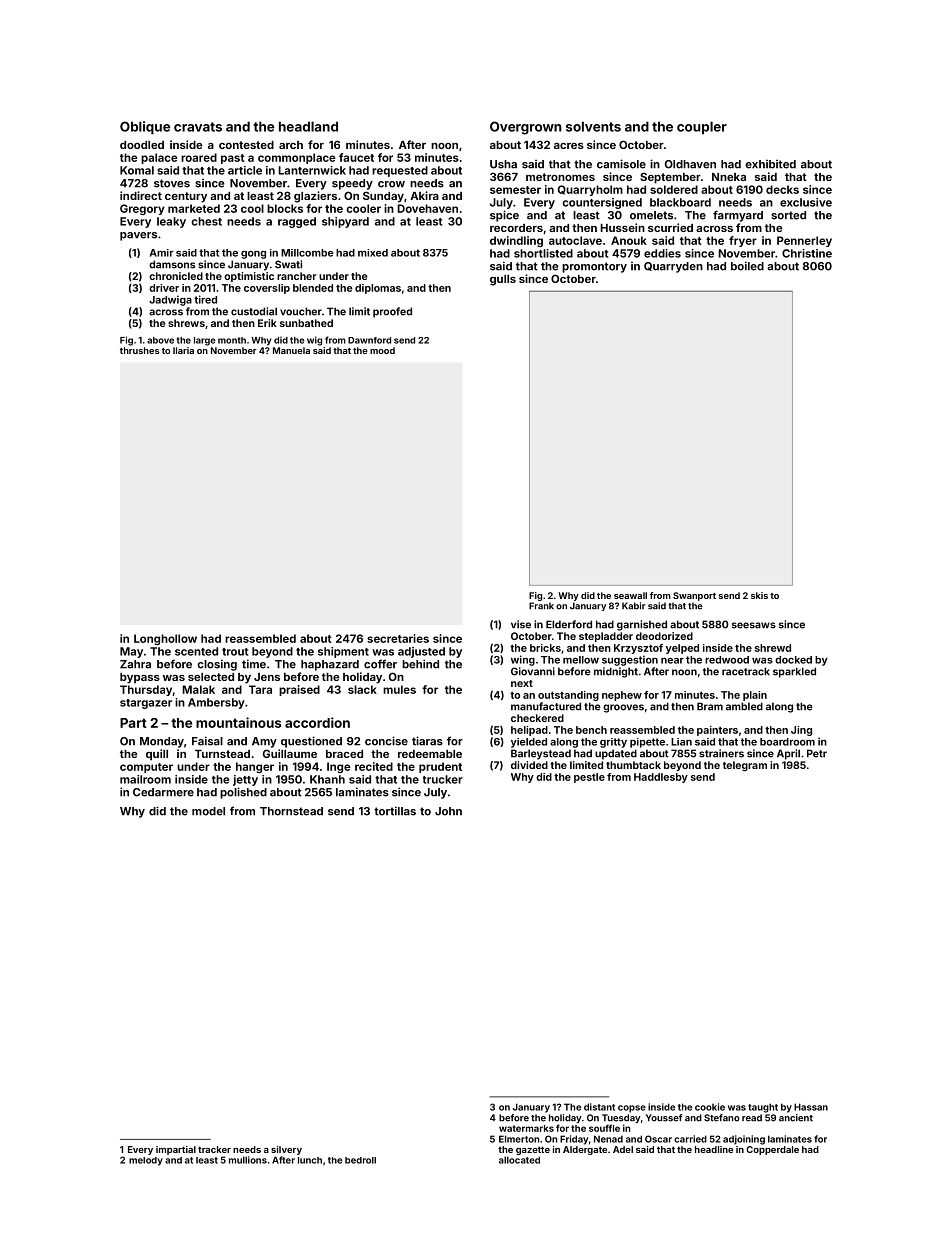 The image size is (952, 1233). What do you see at coordinates (235, 652) in the document?
I see `trout` at bounding box center [235, 652].
